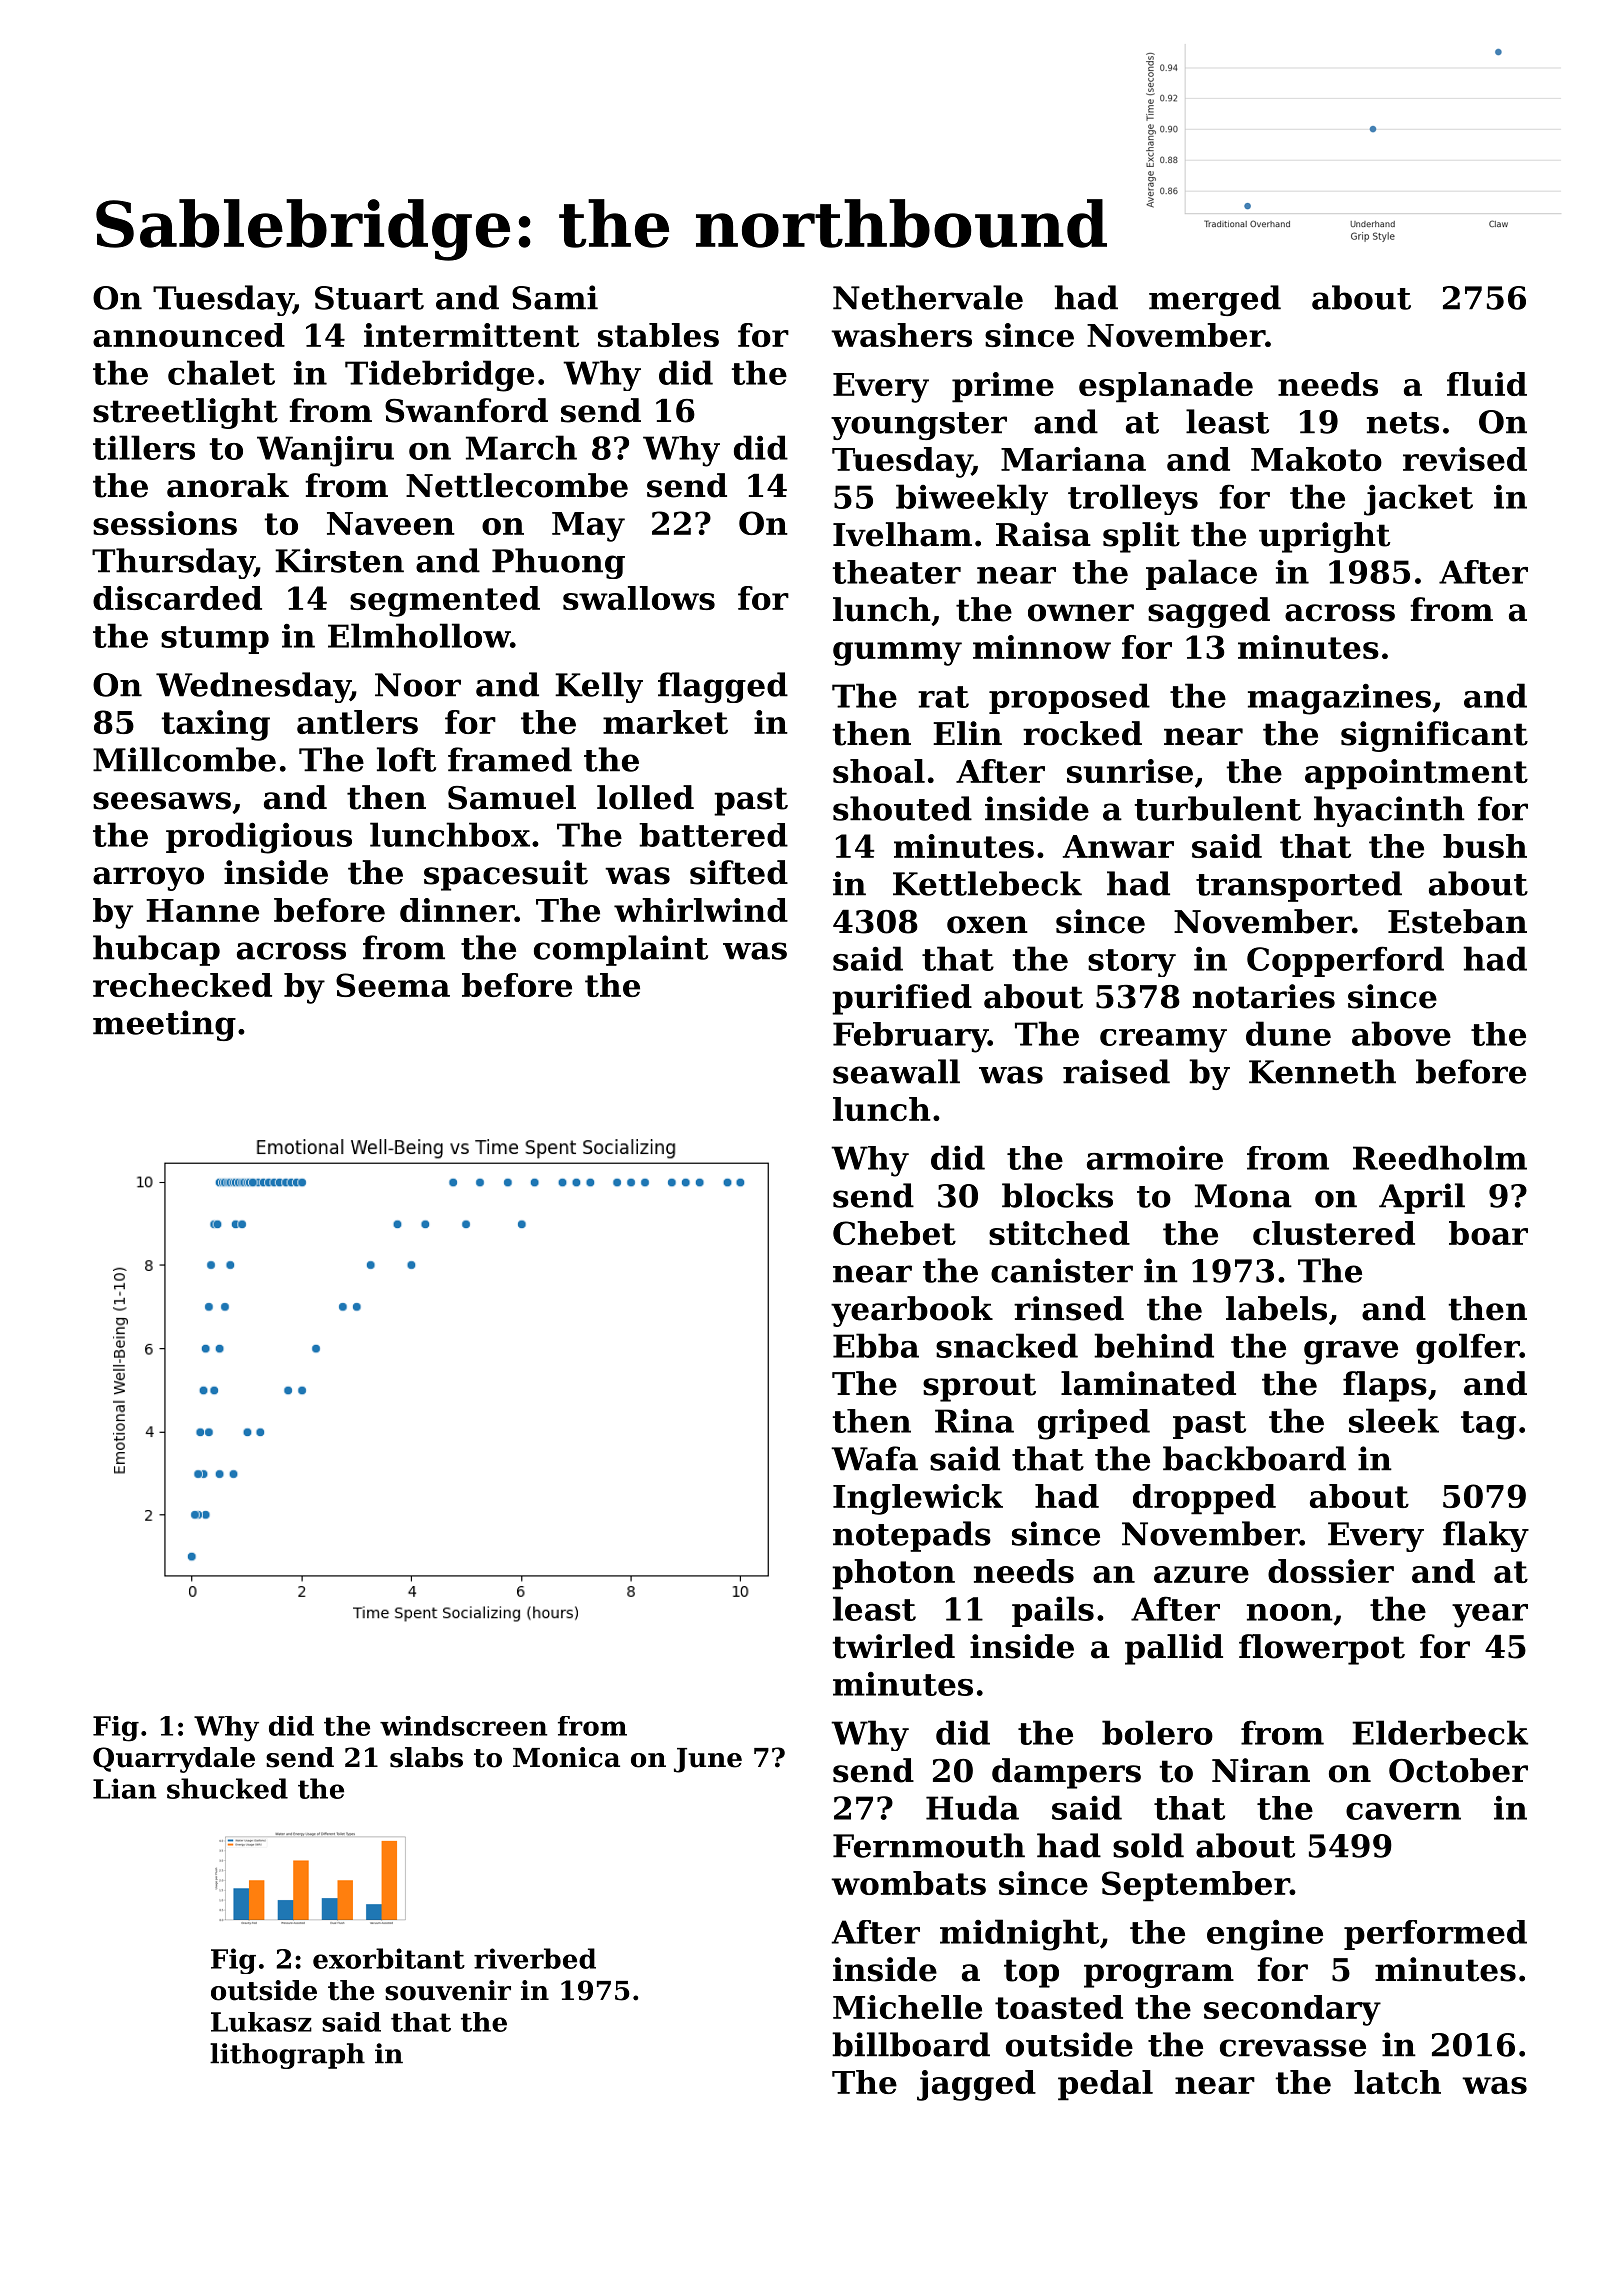  I want to click on Stuart, so click(369, 298).
